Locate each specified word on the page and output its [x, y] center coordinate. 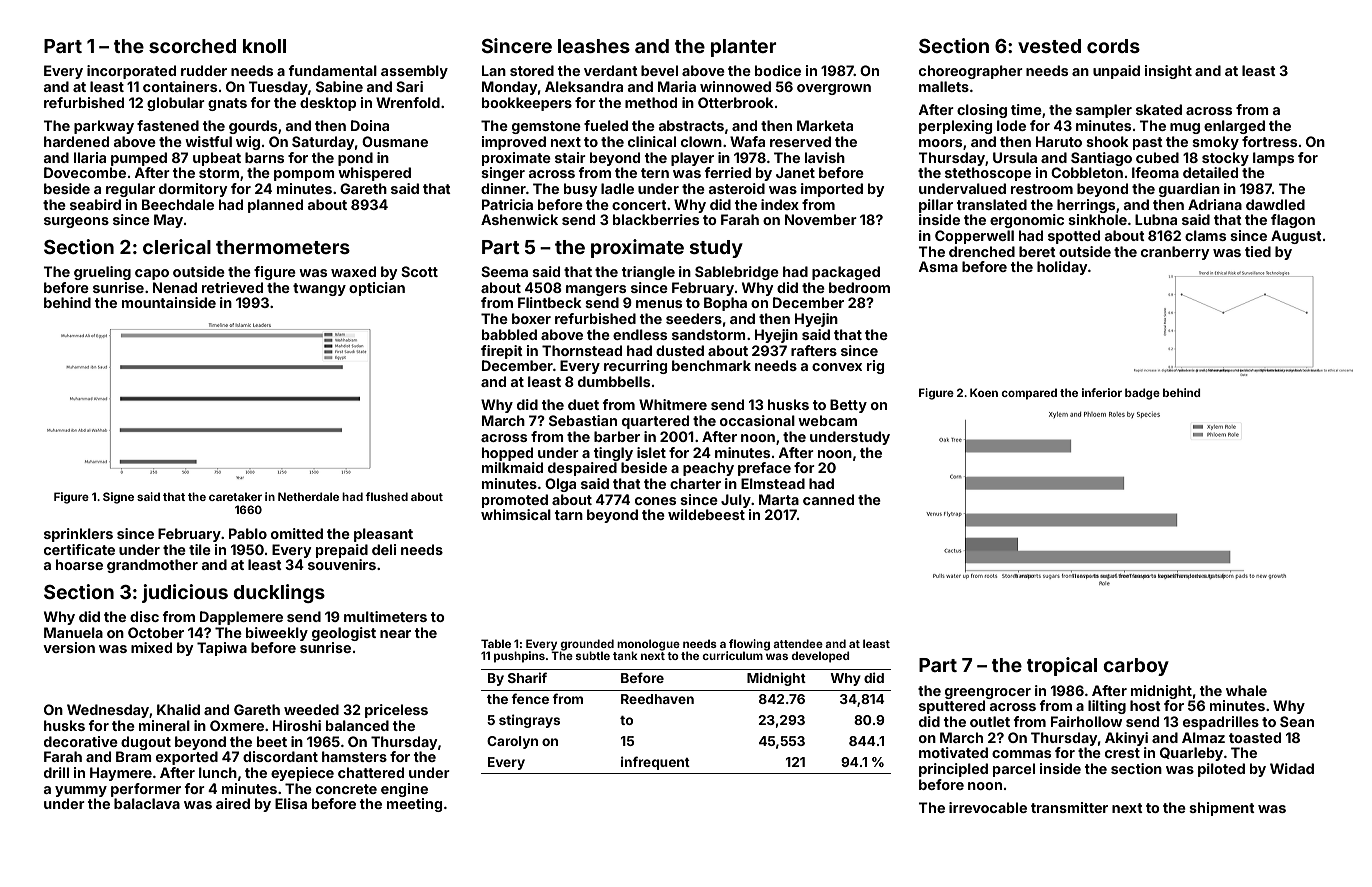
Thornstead [582, 350]
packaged [846, 273]
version [69, 647]
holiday [1062, 268]
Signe [118, 498]
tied [1258, 251]
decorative [81, 741]
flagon [1293, 221]
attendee [798, 643]
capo [152, 274]
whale [1246, 690]
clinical [652, 141]
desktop [328, 104]
